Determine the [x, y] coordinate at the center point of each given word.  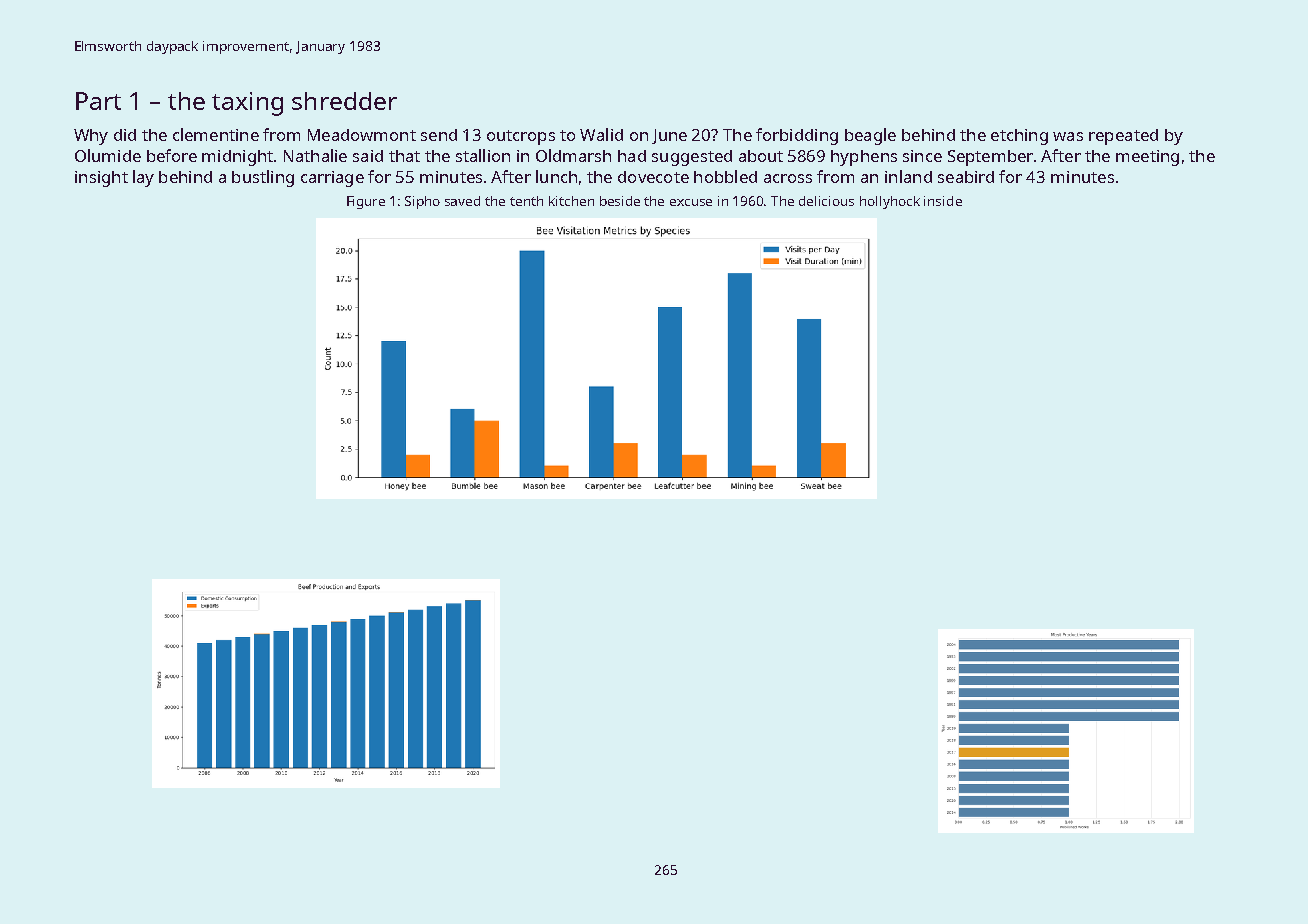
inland [908, 176]
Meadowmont [362, 135]
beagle [870, 136]
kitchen [571, 201]
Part [98, 101]
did [125, 135]
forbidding [797, 136]
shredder [344, 101]
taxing [247, 104]
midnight [237, 158]
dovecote [653, 177]
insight [101, 179]
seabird [966, 177]
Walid [601, 134]
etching [1019, 137]
